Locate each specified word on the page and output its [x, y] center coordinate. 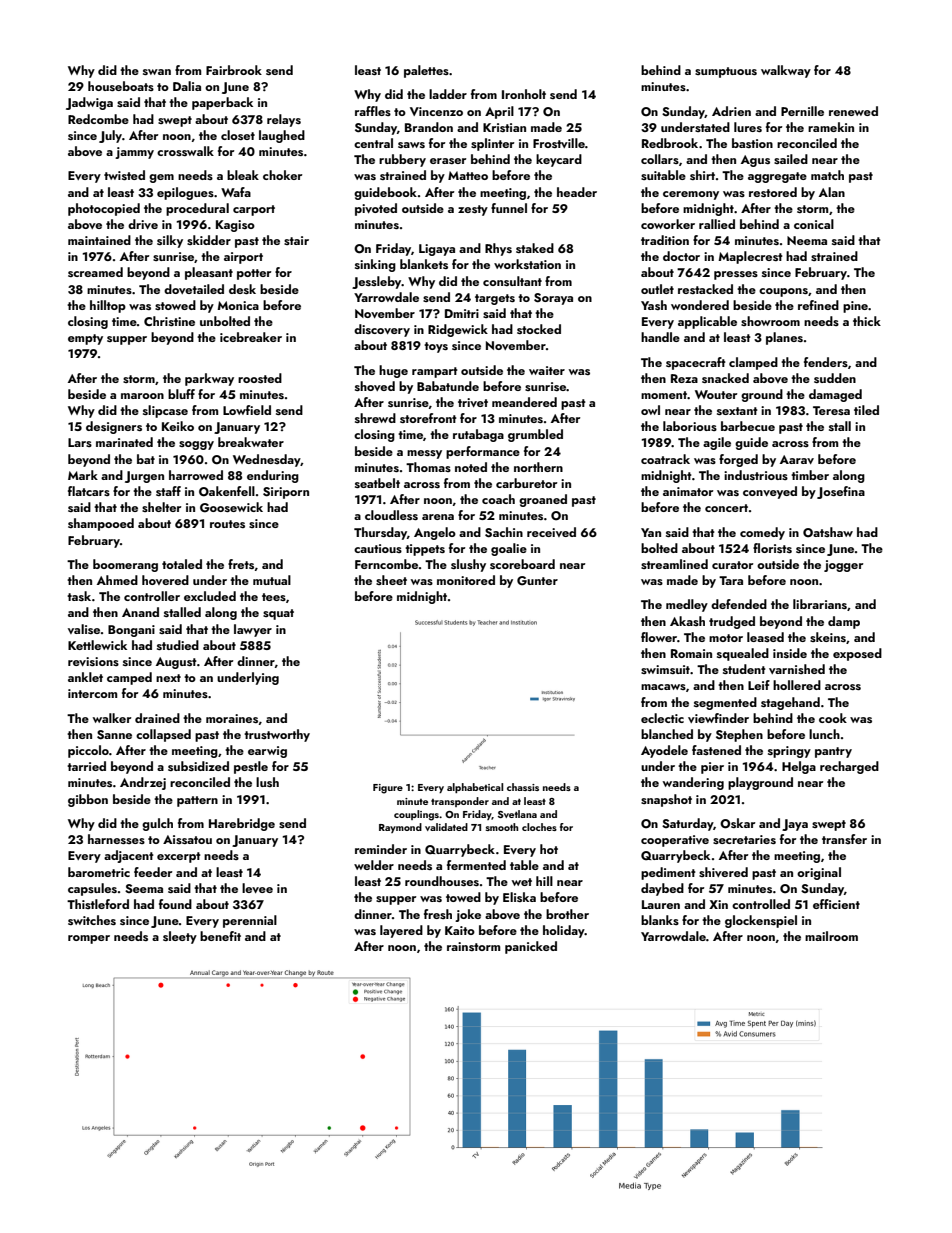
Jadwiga [89, 103]
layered [401, 931]
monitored [466, 580]
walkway [786, 71]
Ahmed [117, 580]
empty [85, 339]
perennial [250, 921]
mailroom [831, 936]
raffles [373, 111]
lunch [824, 734]
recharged [849, 767]
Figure [388, 789]
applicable [707, 322]
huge [393, 371]
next [168, 678]
